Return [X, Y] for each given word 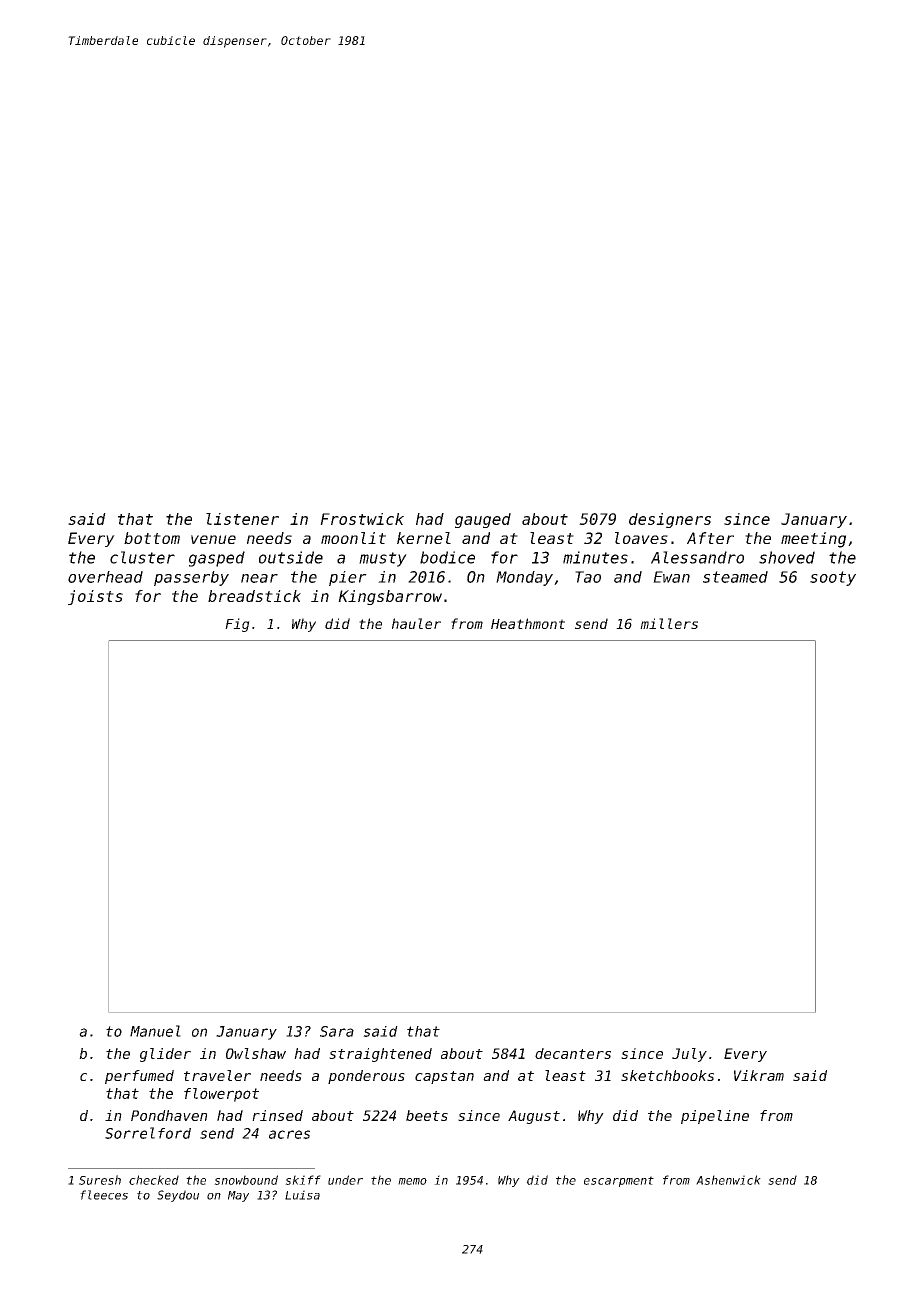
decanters [573, 1053]
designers [670, 520]
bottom [152, 538]
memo [412, 1181]
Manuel [155, 1031]
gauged [483, 520]
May [238, 1196]
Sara [337, 1031]
